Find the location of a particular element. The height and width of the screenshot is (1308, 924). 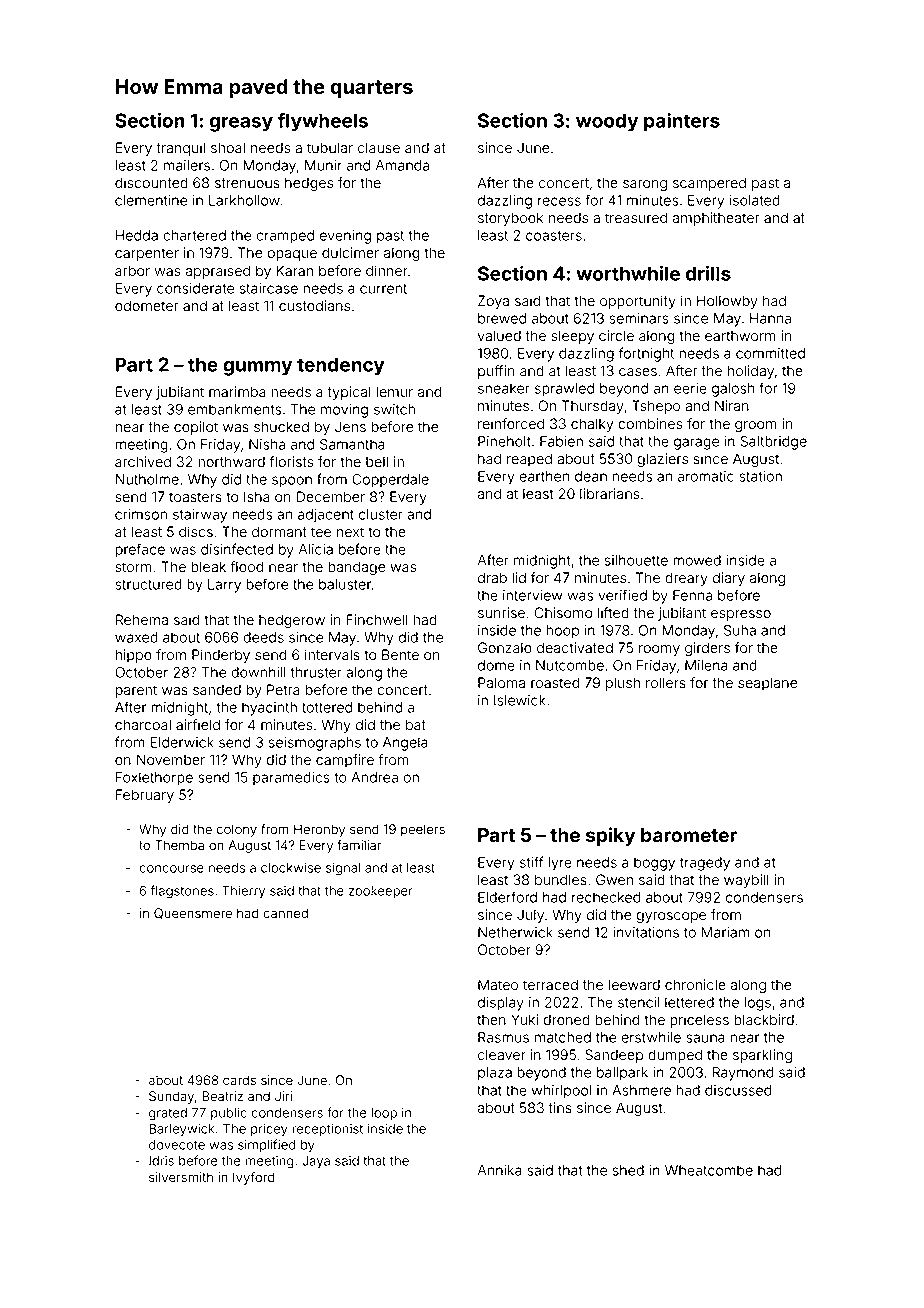

Larry is located at coordinates (224, 586).
